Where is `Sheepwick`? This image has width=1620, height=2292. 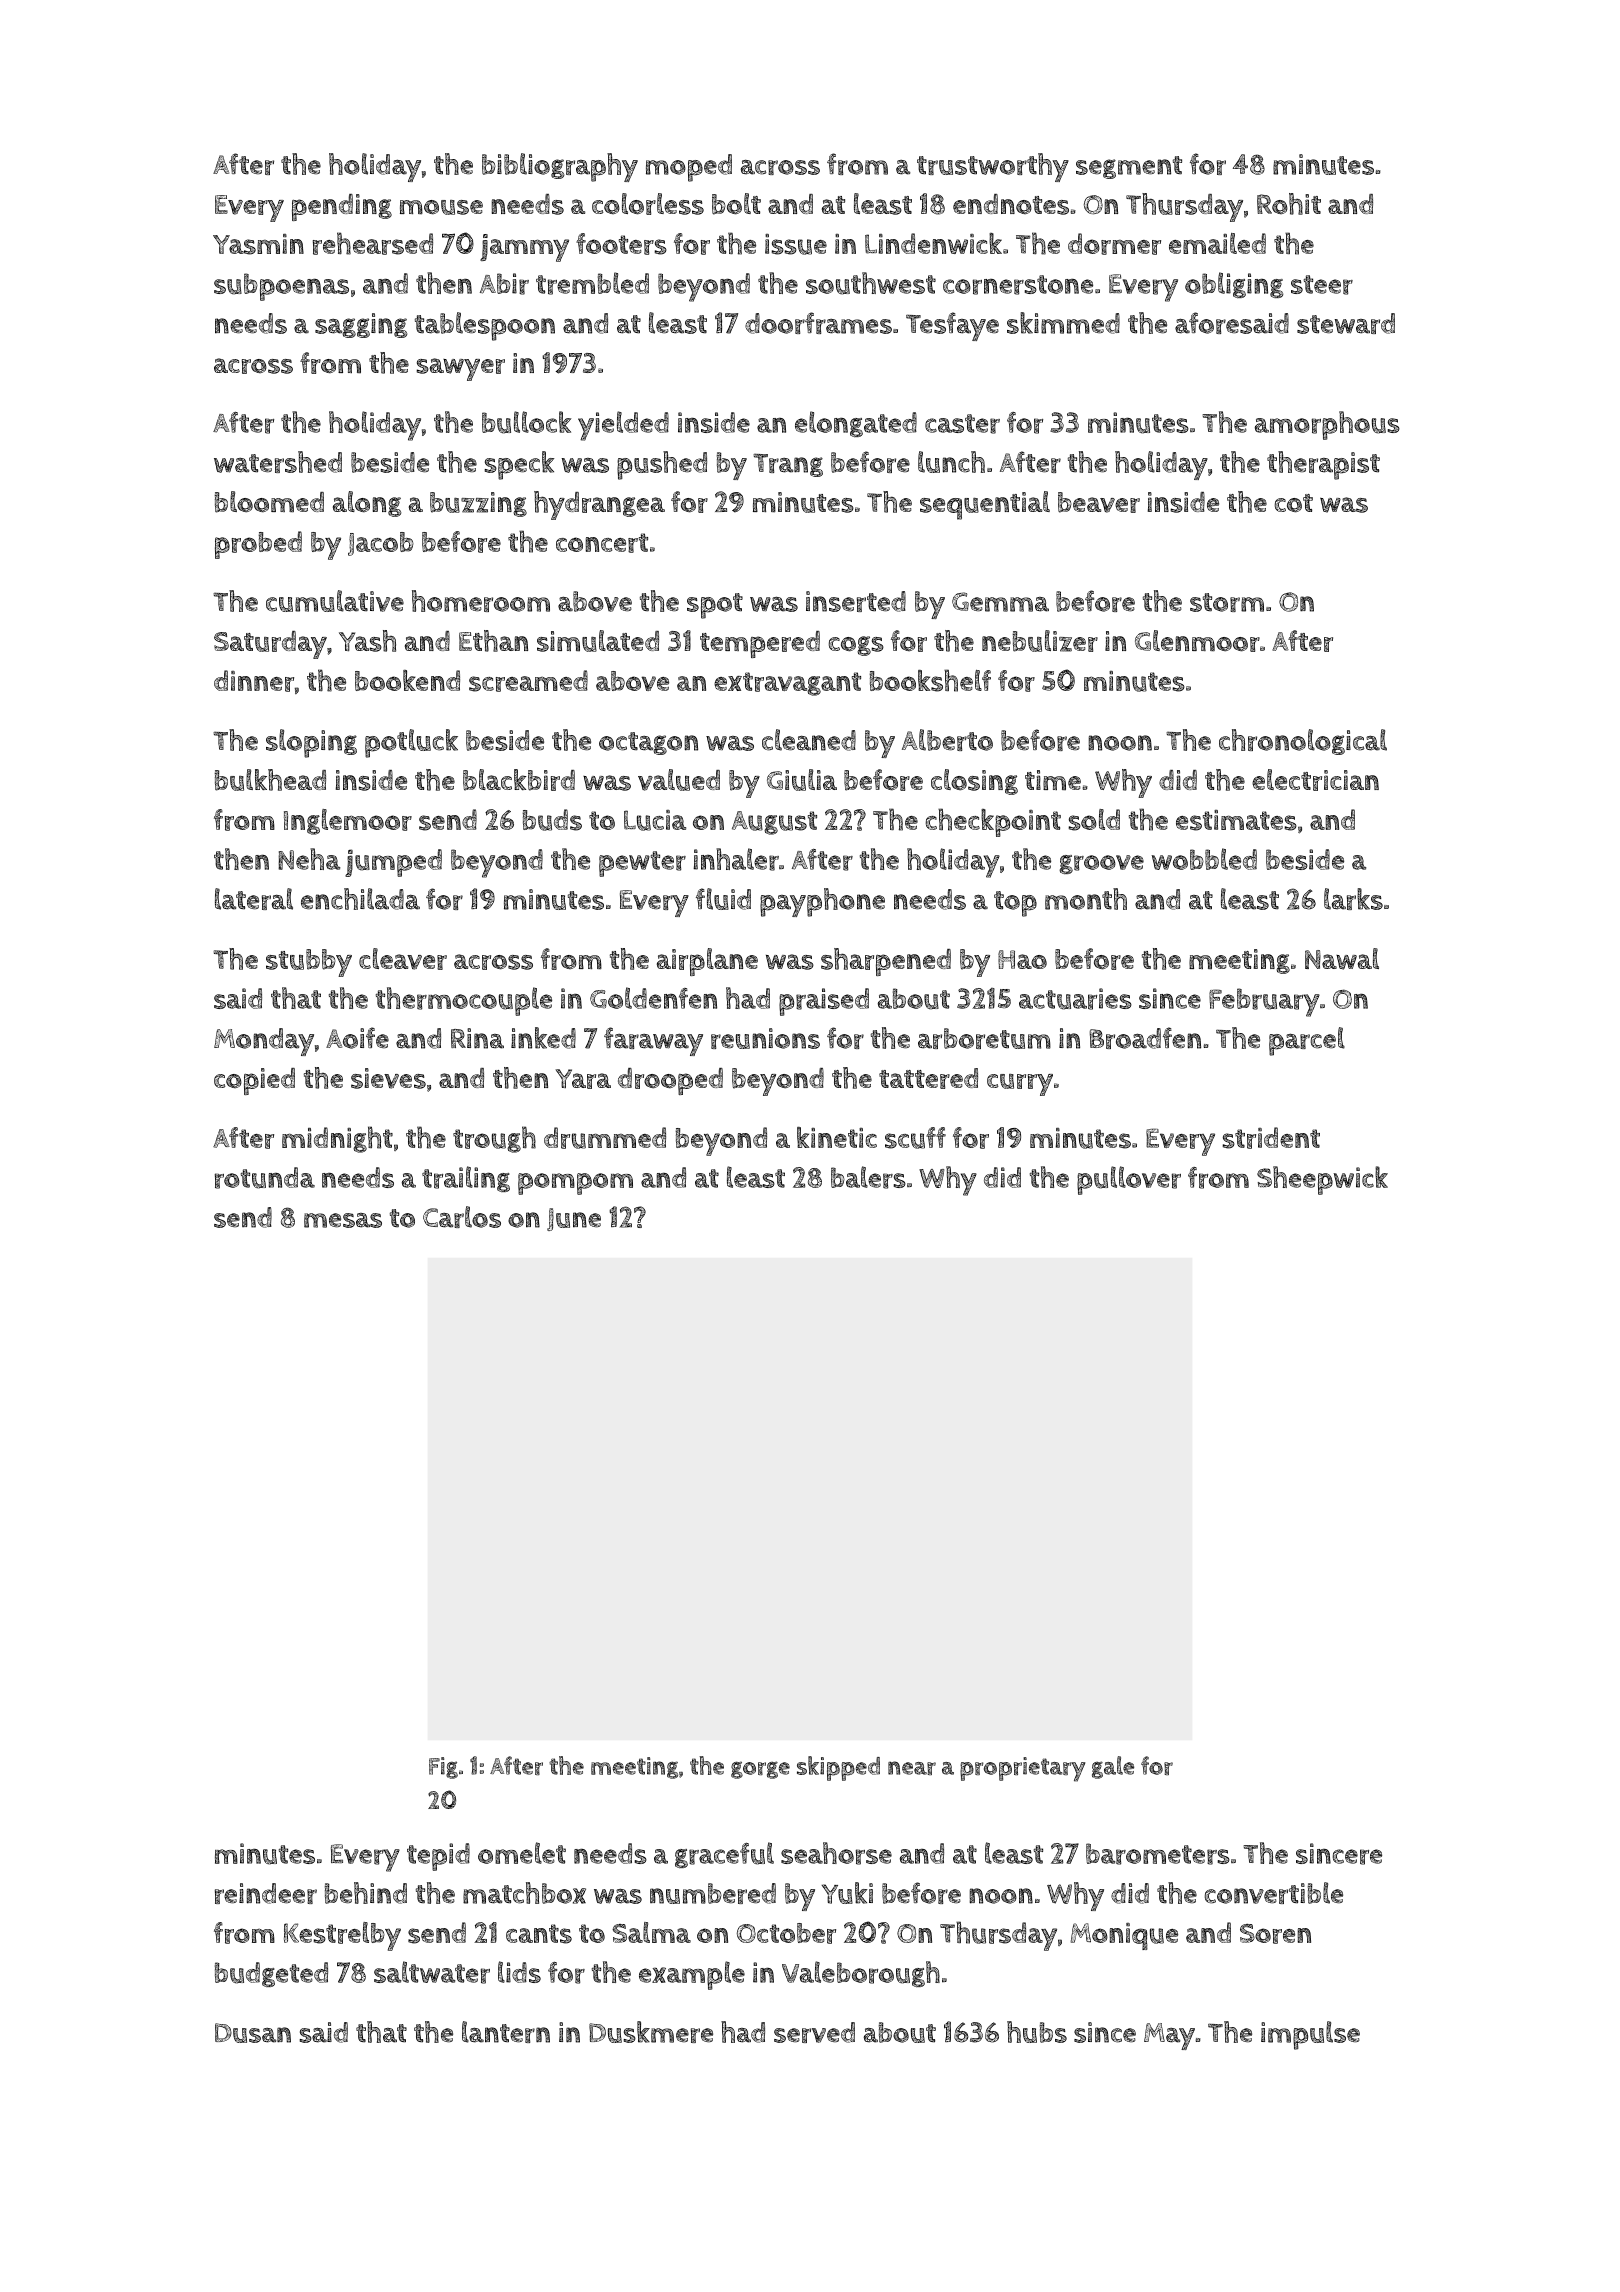 Sheepwick is located at coordinates (1322, 1180).
